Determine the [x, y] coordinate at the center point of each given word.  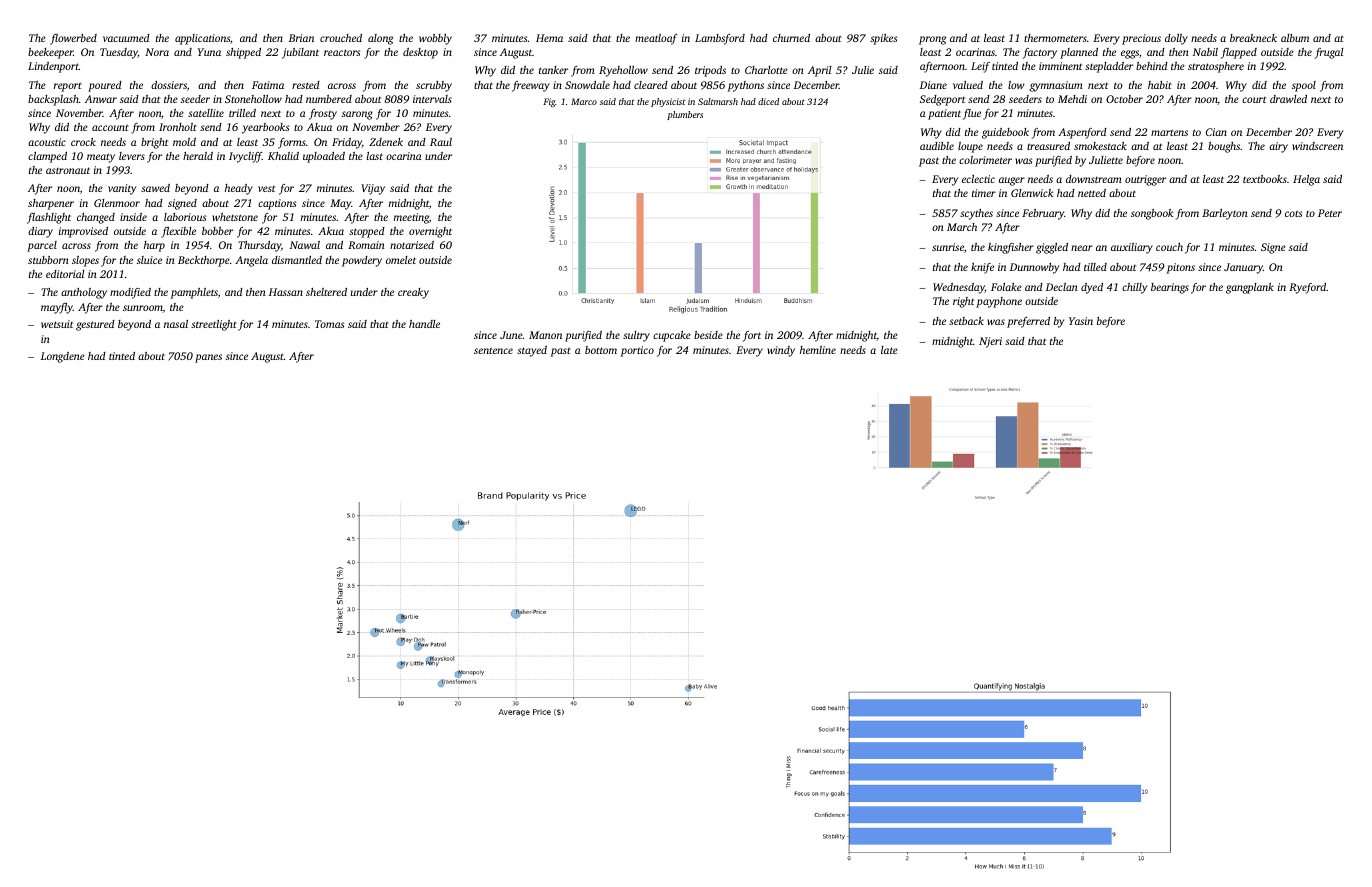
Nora [157, 52]
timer [984, 193]
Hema [549, 38]
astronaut [68, 170]
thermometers [1055, 38]
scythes [976, 214]
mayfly [57, 308]
